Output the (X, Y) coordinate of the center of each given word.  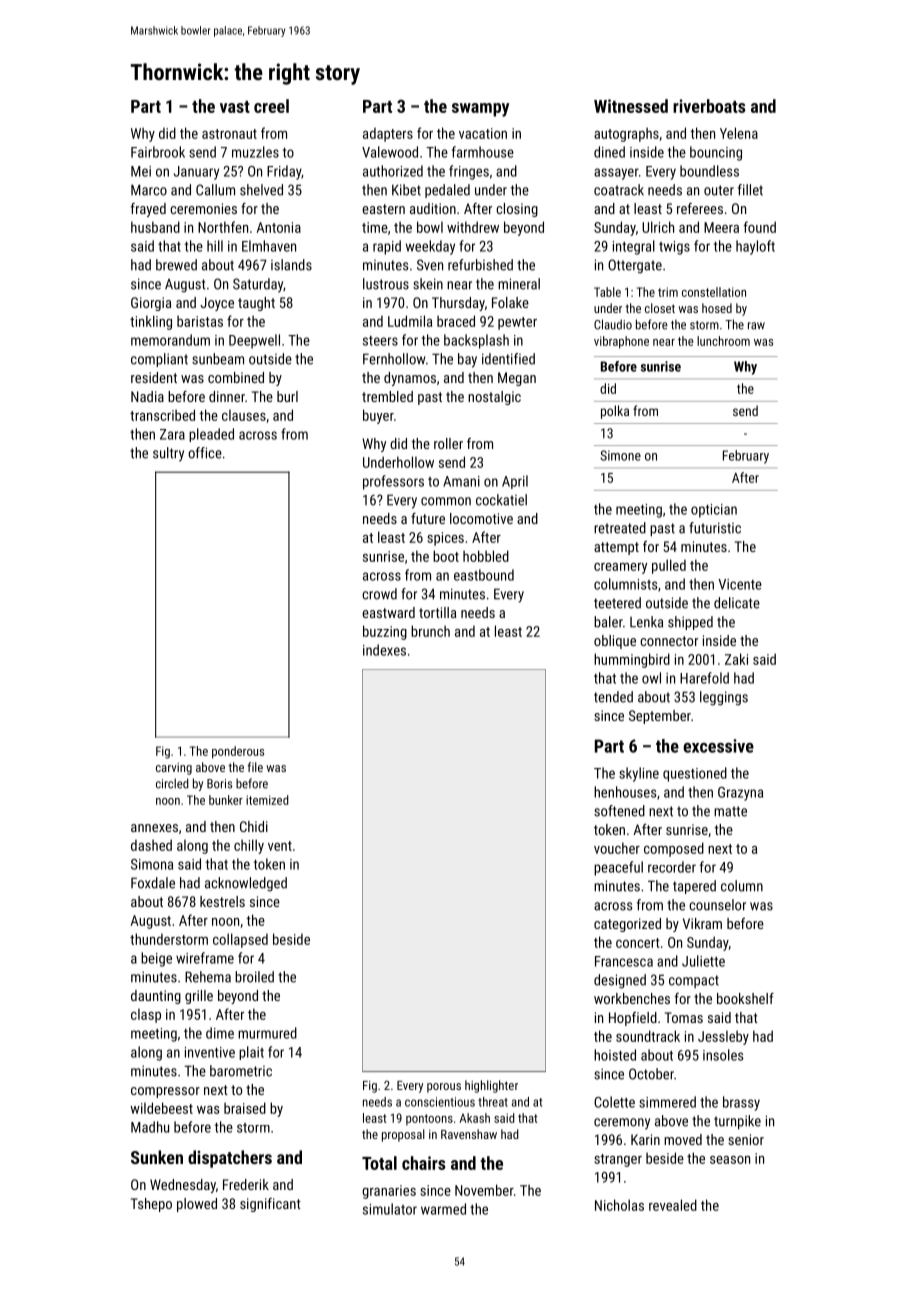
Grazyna (740, 794)
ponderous (238, 752)
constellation (714, 292)
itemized (267, 800)
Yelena (739, 133)
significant (270, 1205)
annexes (154, 828)
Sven (430, 265)
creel (271, 106)
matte (730, 811)
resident (154, 377)
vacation (483, 133)
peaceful (618, 868)
